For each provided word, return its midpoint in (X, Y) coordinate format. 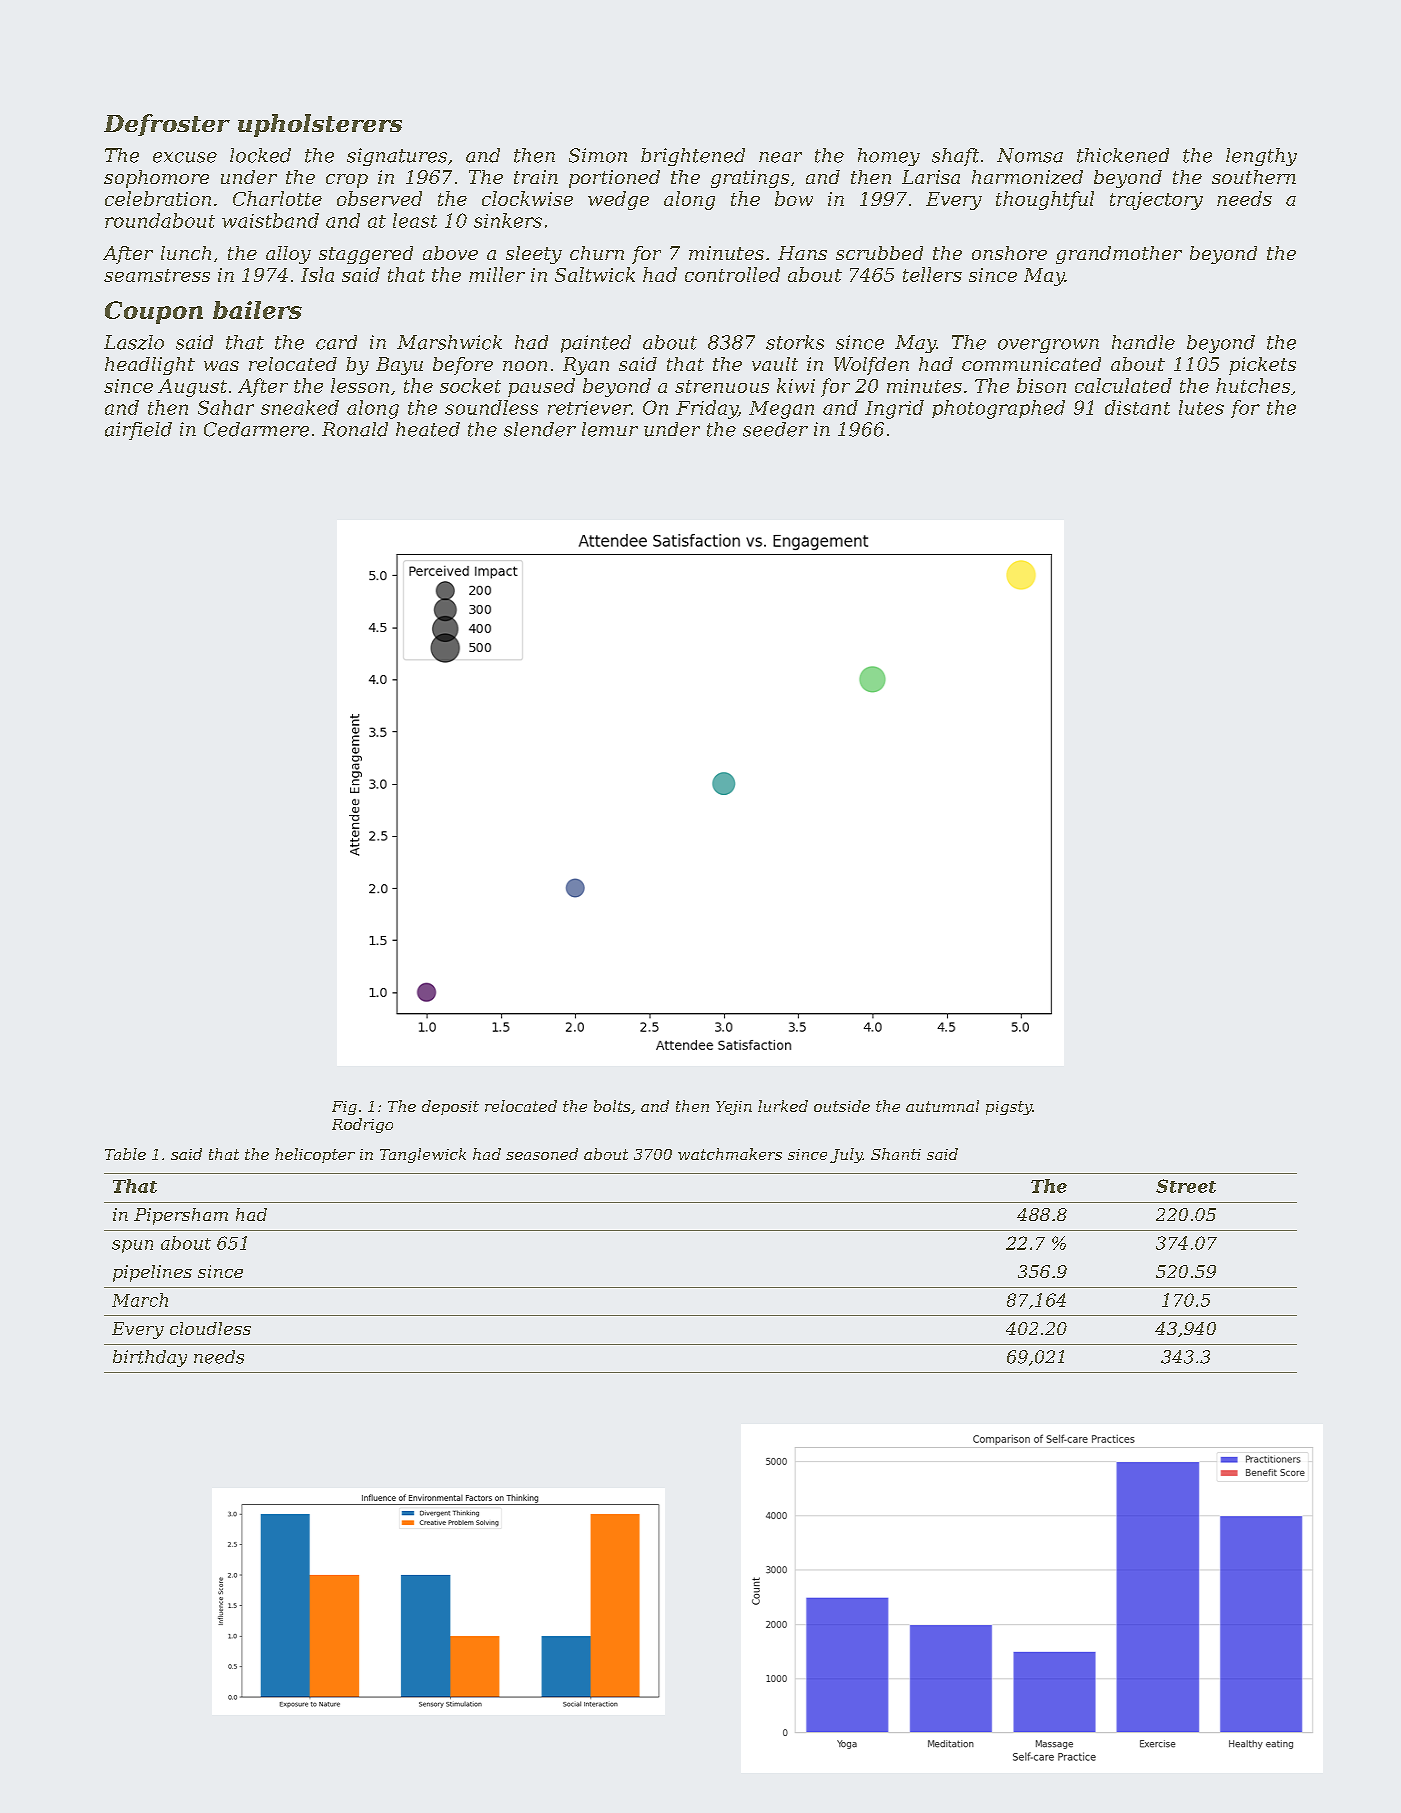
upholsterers (320, 125)
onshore (1009, 253)
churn (597, 253)
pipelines (152, 1273)
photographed (998, 409)
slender (540, 429)
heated (428, 429)
